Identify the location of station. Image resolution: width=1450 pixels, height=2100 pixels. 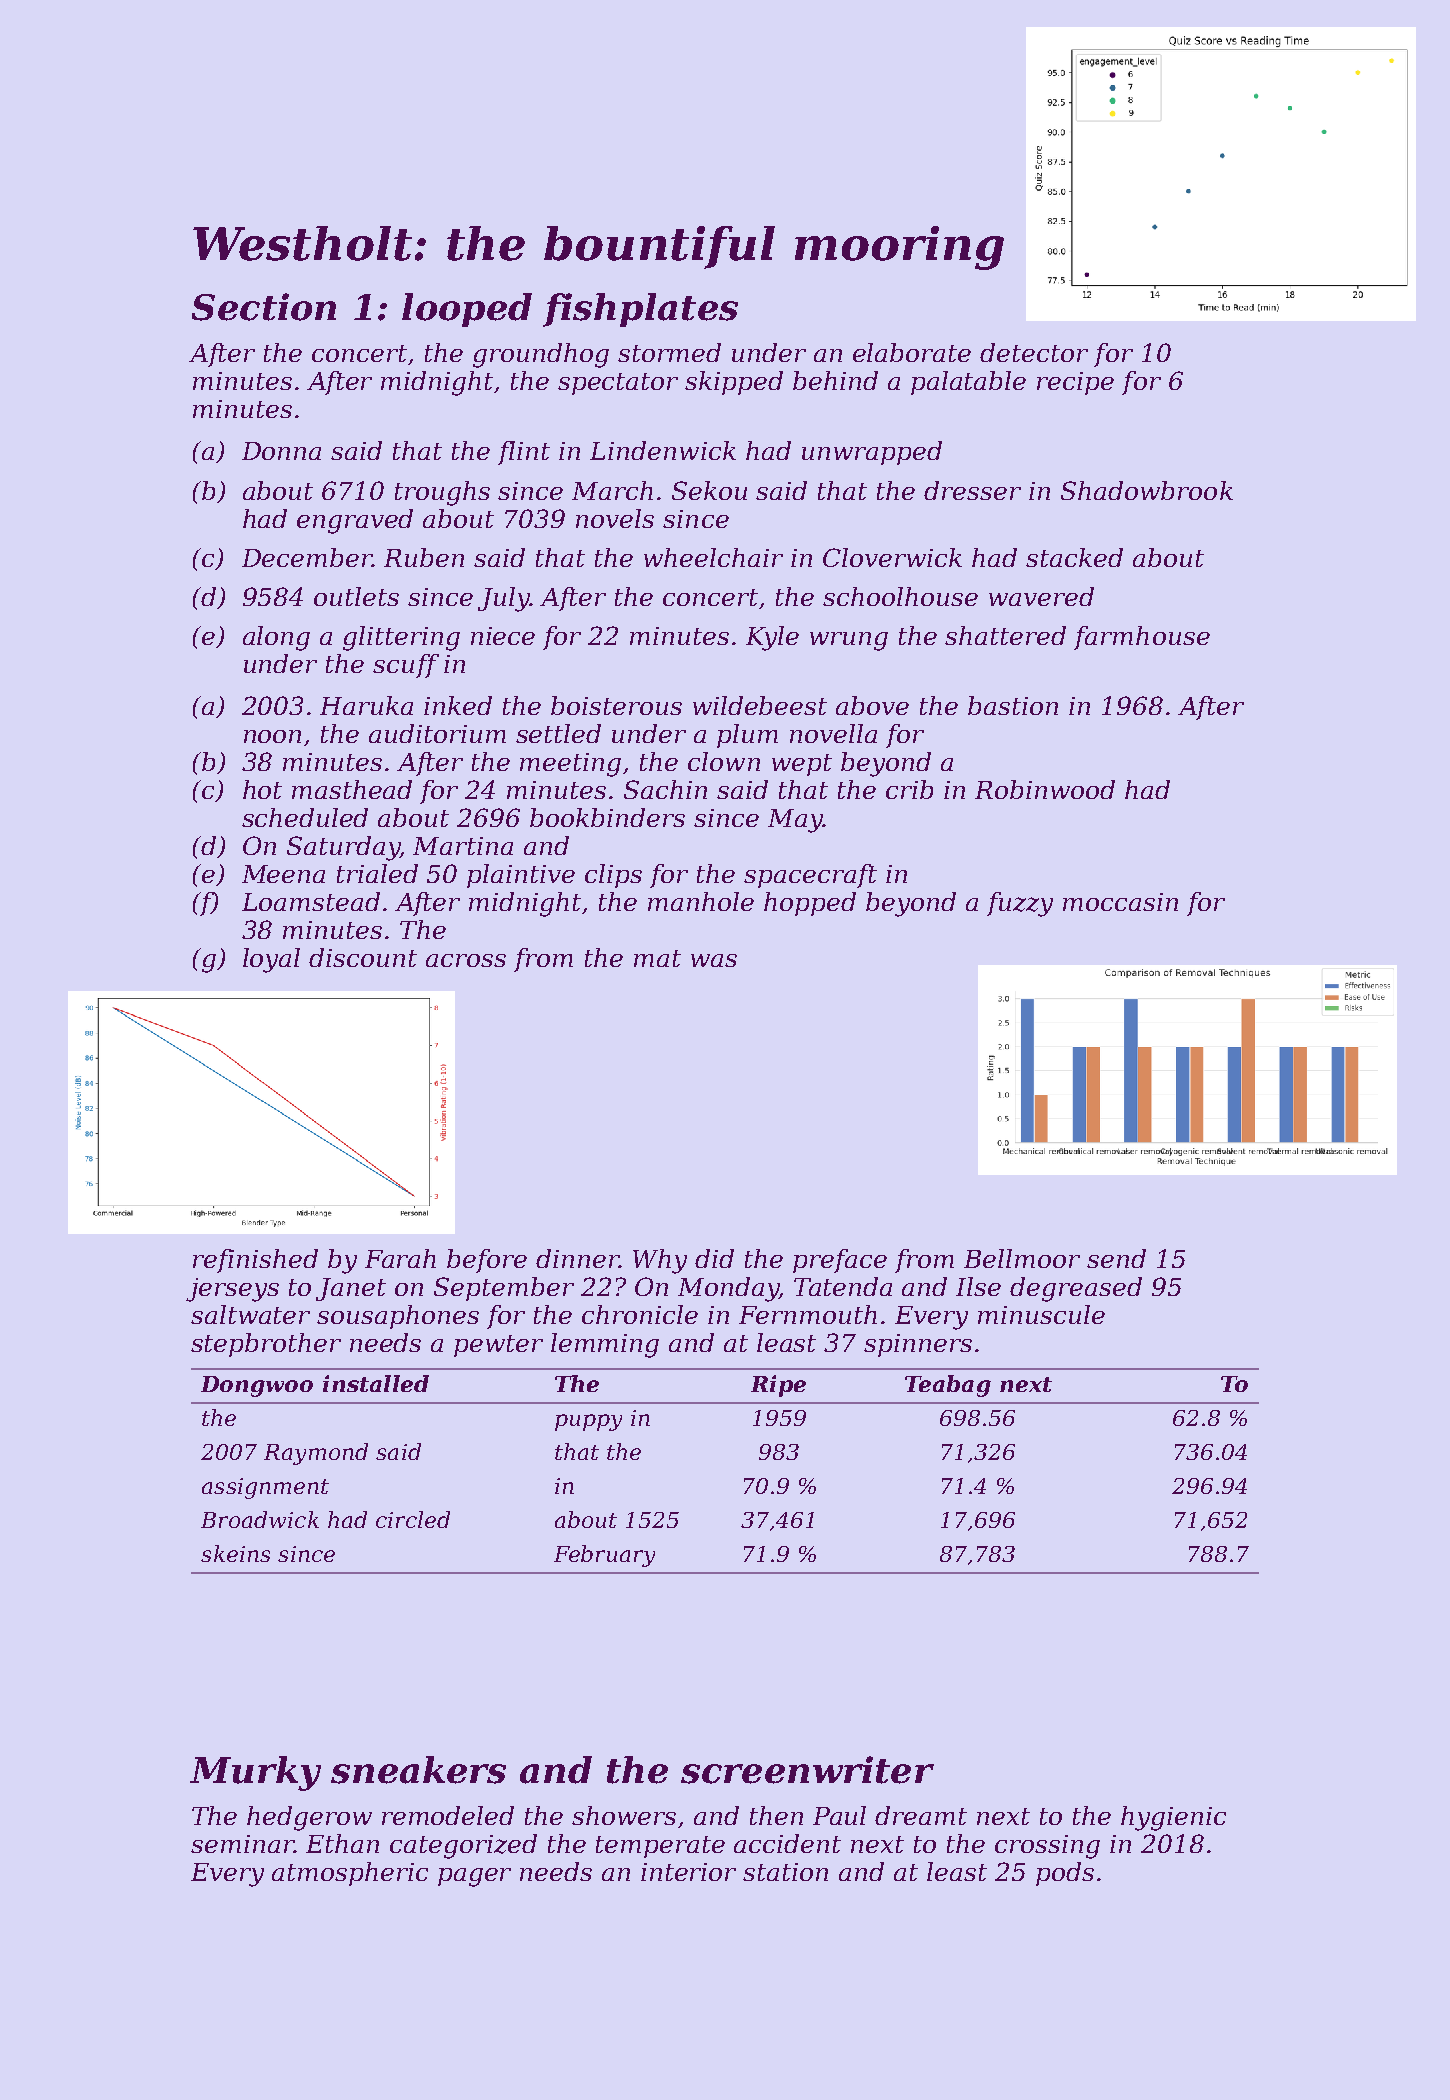
(785, 1872).
